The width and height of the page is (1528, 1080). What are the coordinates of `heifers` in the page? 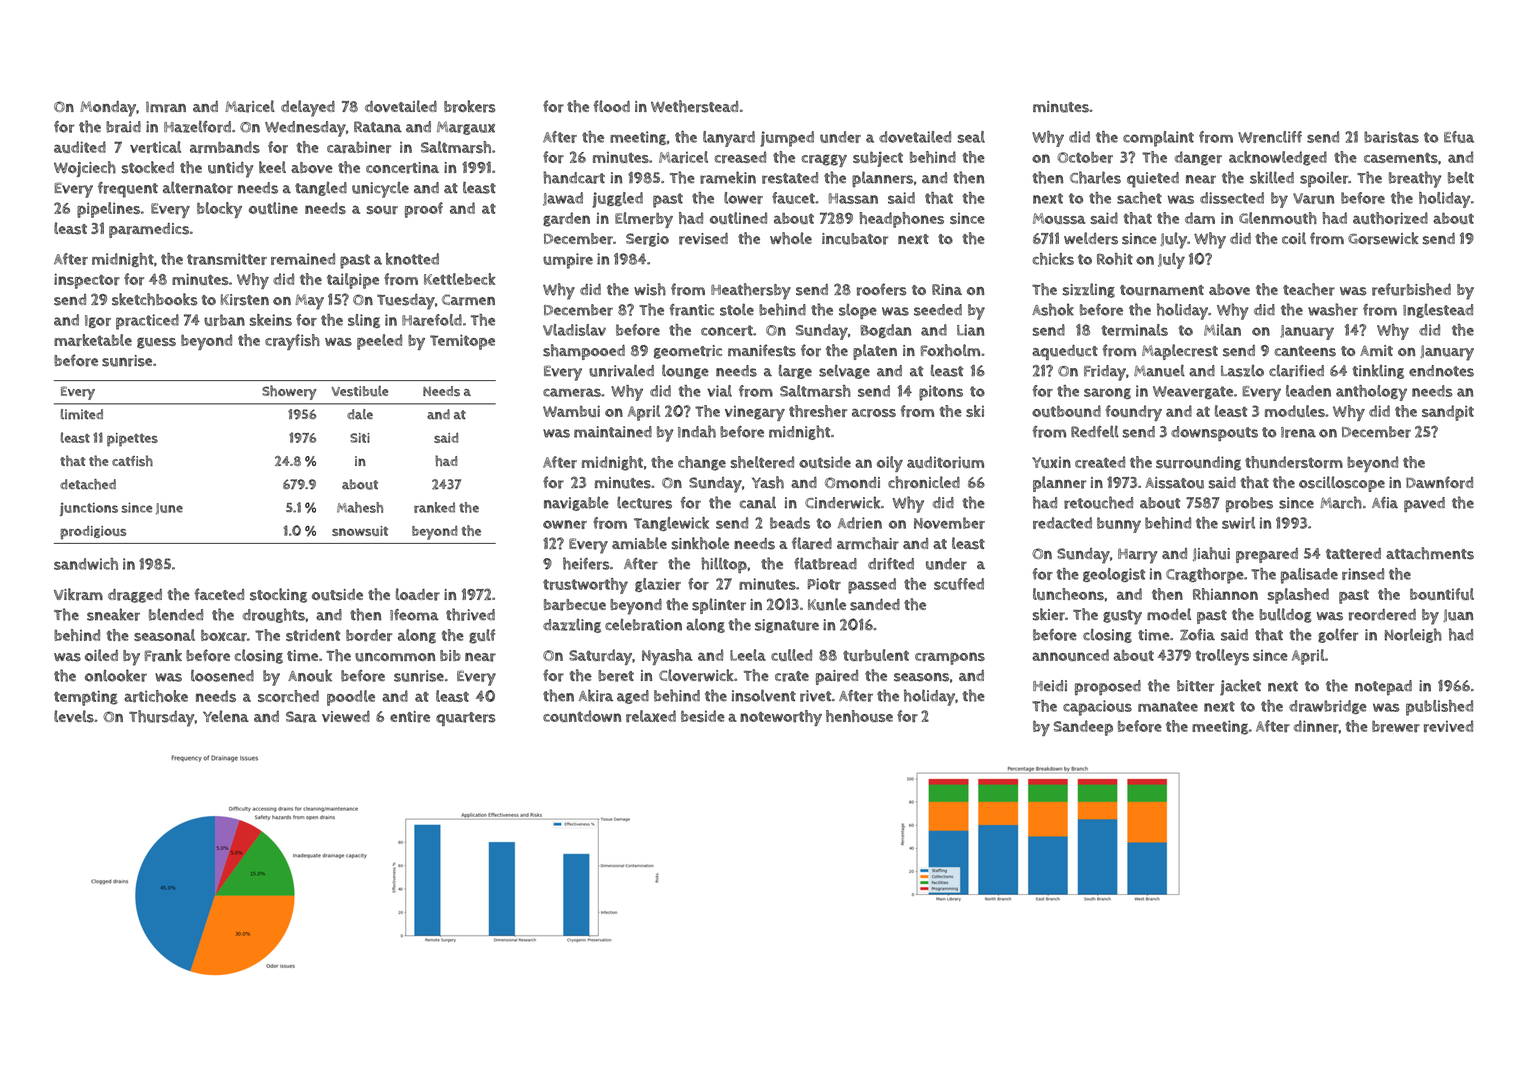 It's located at (586, 563).
